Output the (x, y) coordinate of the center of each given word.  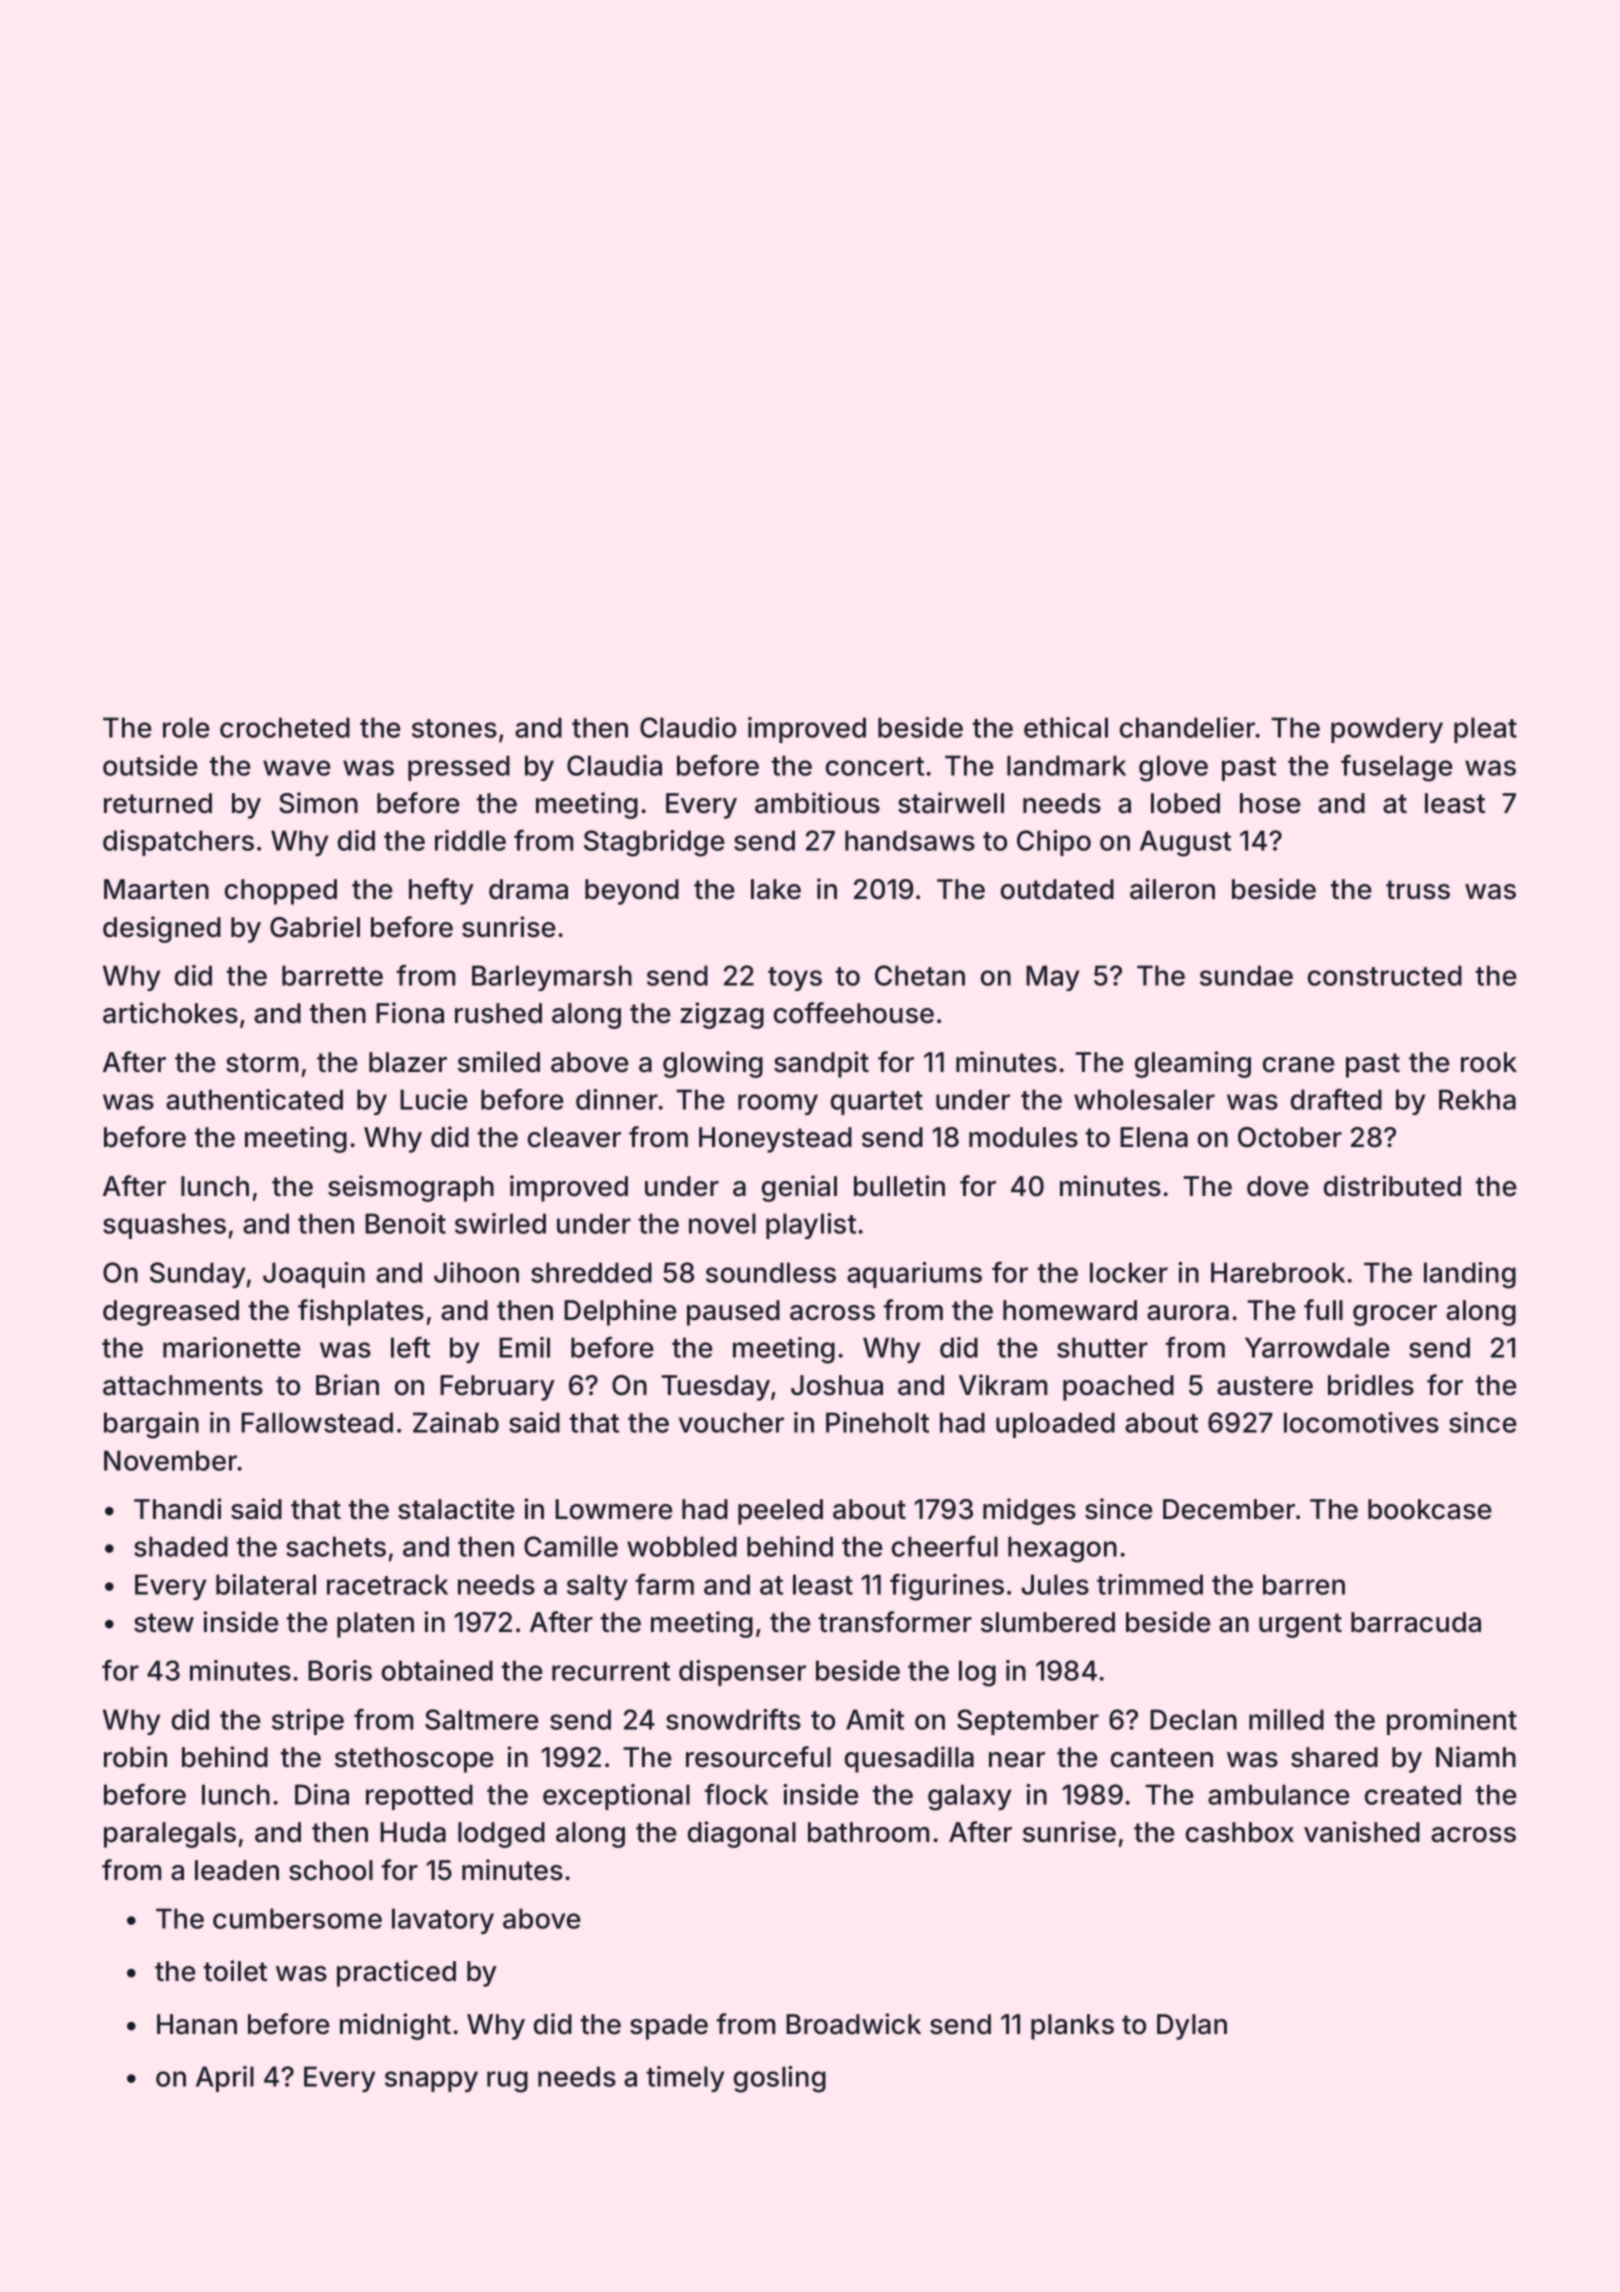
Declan (1193, 1719)
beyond (632, 892)
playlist (811, 1226)
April (225, 2079)
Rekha (1477, 1099)
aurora (1188, 1313)
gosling (780, 2079)
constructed (1385, 975)
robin (135, 1757)
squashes (164, 1226)
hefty (441, 891)
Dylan (1192, 2027)
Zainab (456, 1422)
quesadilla (909, 1759)
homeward (1070, 1310)
